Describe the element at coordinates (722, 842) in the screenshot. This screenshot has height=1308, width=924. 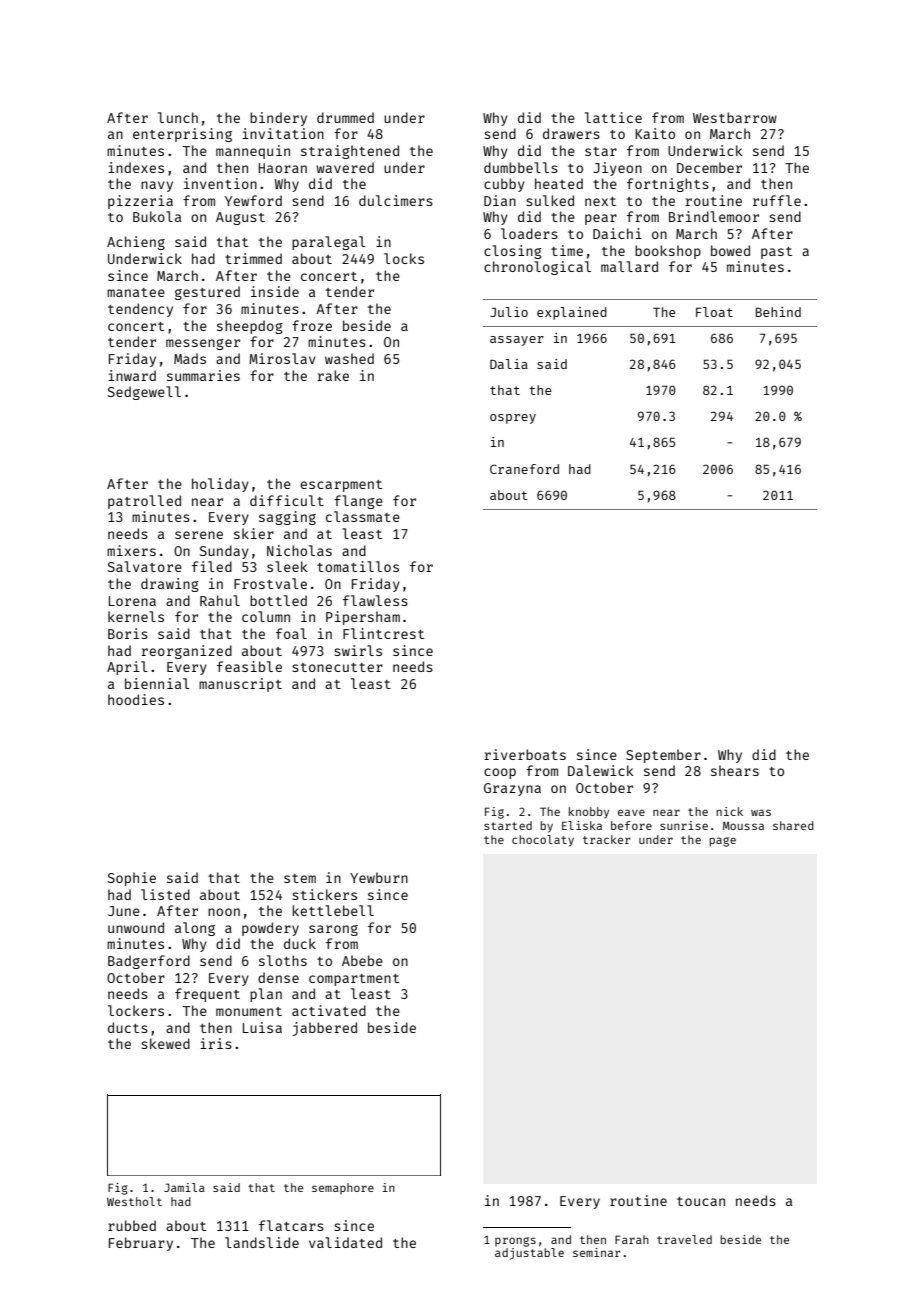
I see `page` at that location.
